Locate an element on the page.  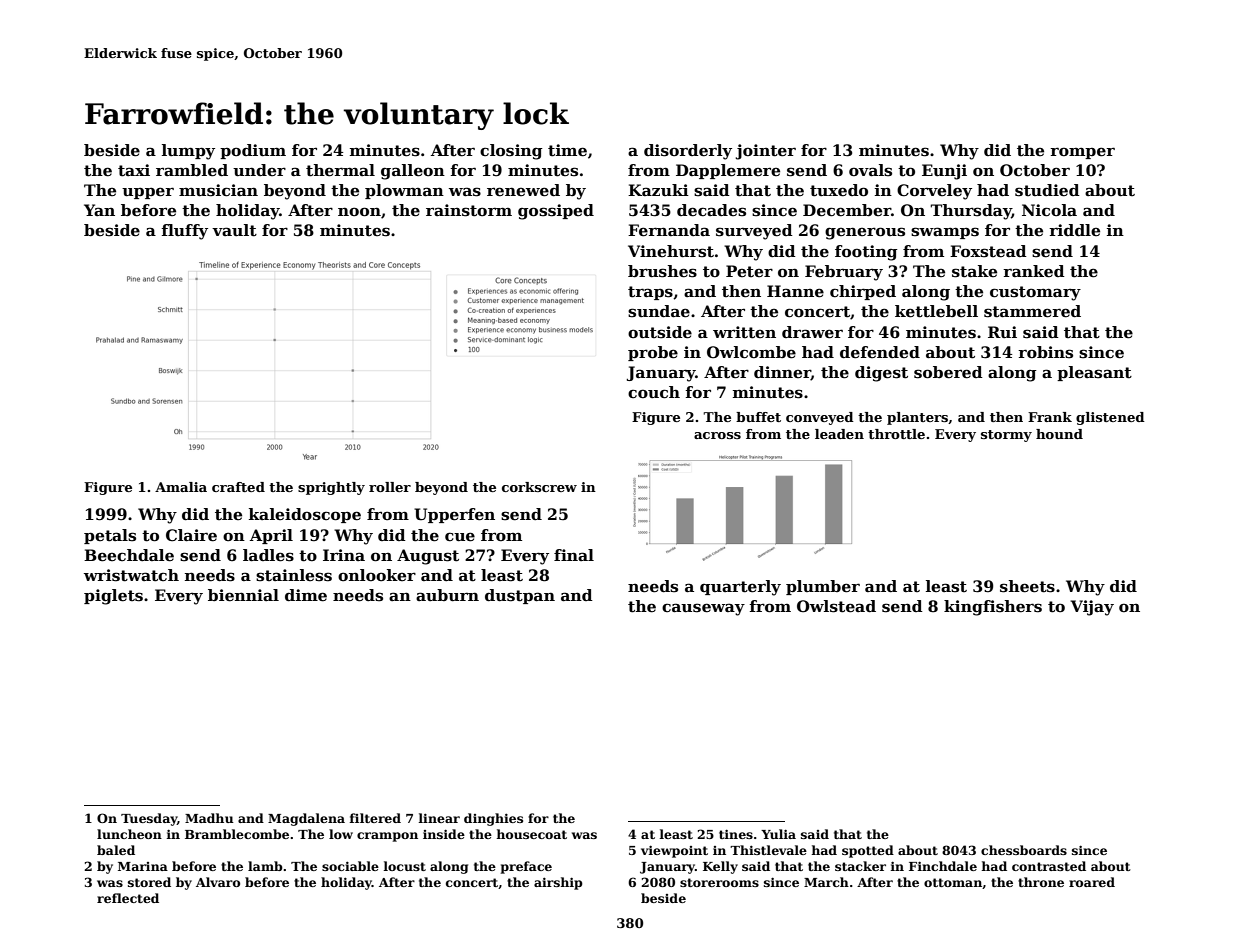
dinner is located at coordinates (782, 373).
